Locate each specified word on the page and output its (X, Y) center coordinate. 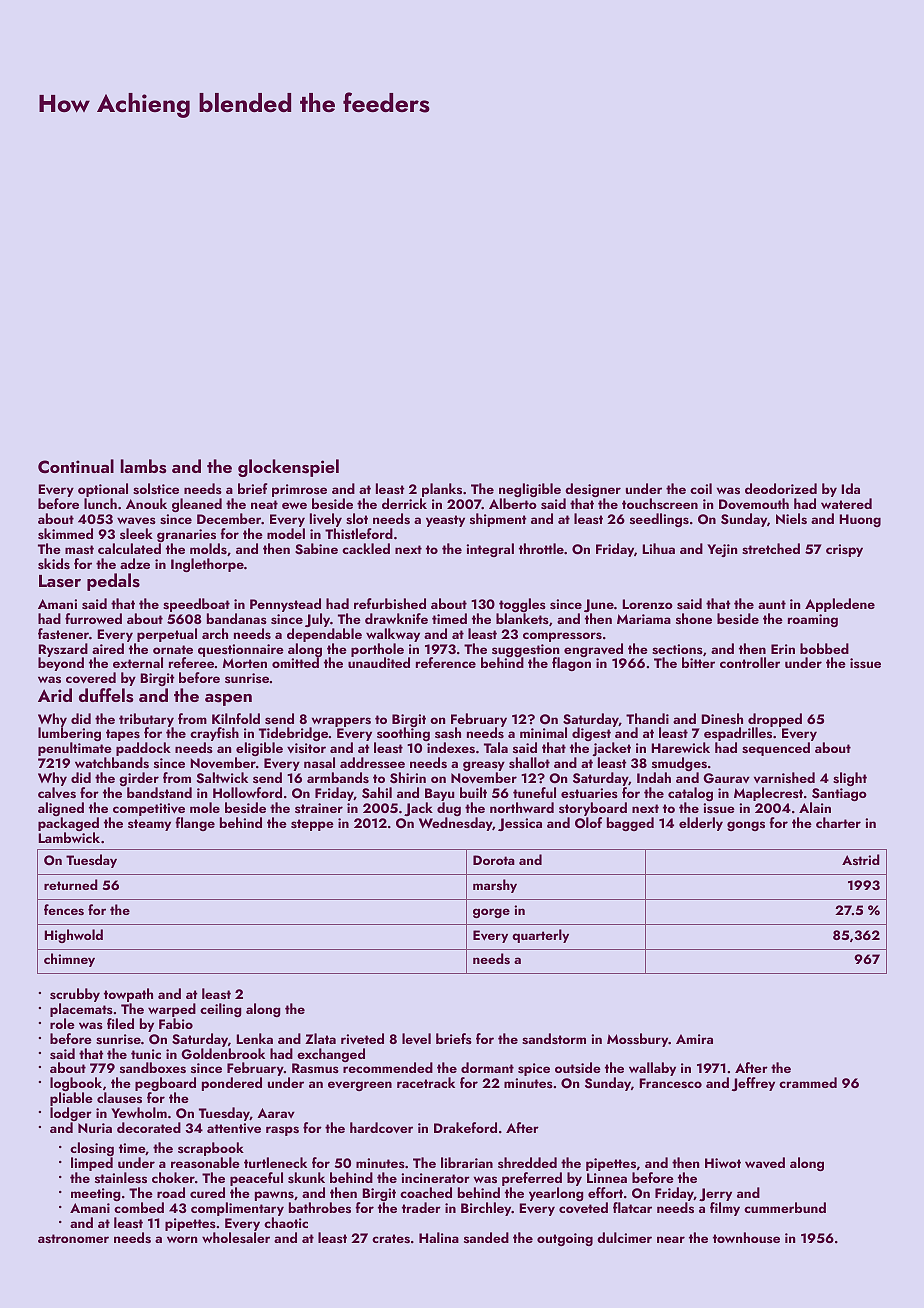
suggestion (526, 651)
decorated (149, 1127)
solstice (156, 489)
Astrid (861, 860)
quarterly (540, 936)
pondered (232, 1084)
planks (442, 490)
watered (846, 503)
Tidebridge (293, 735)
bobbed (824, 648)
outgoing (565, 1239)
